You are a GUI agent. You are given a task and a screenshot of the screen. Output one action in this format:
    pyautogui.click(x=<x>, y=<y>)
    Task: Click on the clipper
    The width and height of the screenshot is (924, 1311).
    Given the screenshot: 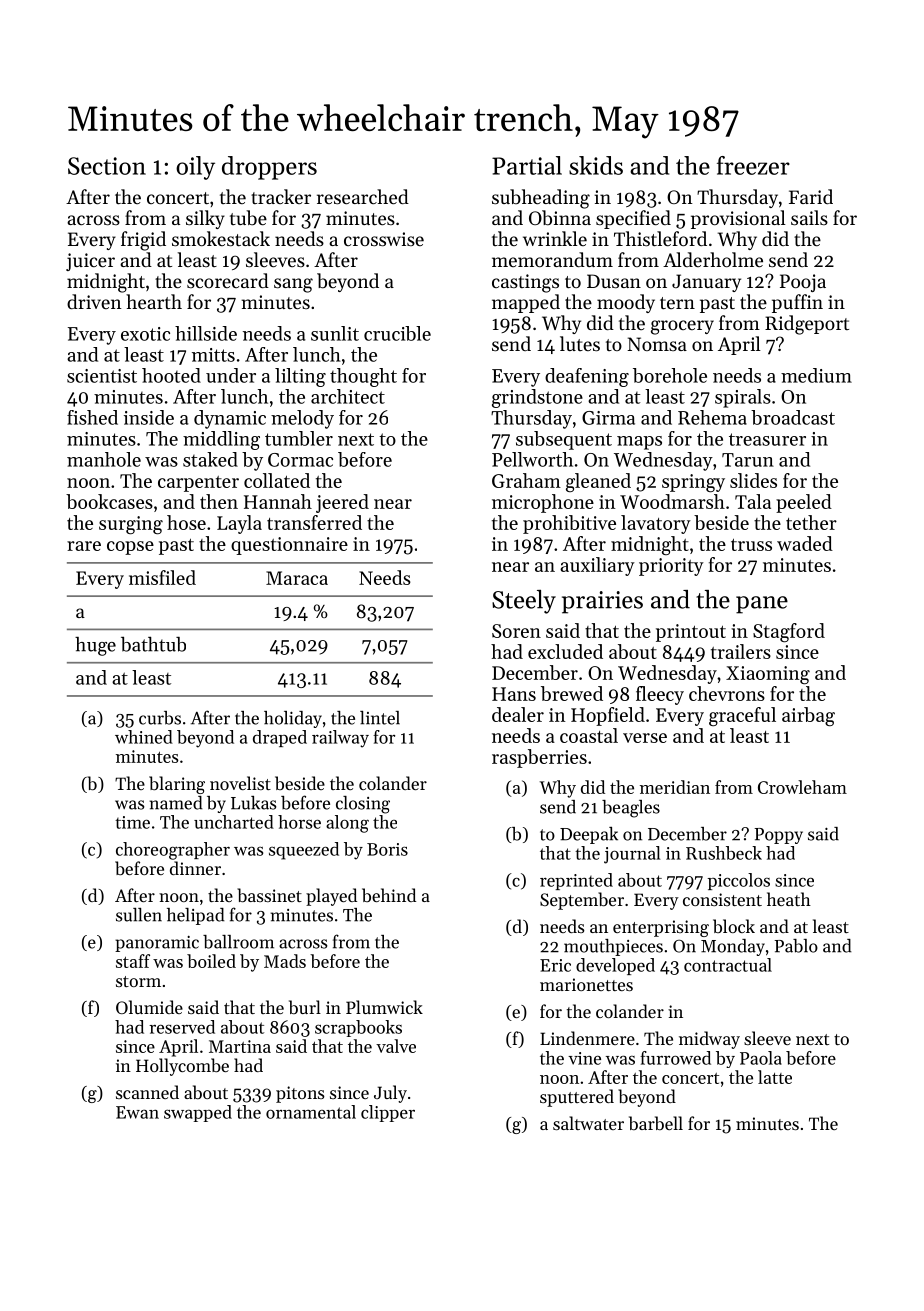 What is the action you would take?
    pyautogui.click(x=388, y=1113)
